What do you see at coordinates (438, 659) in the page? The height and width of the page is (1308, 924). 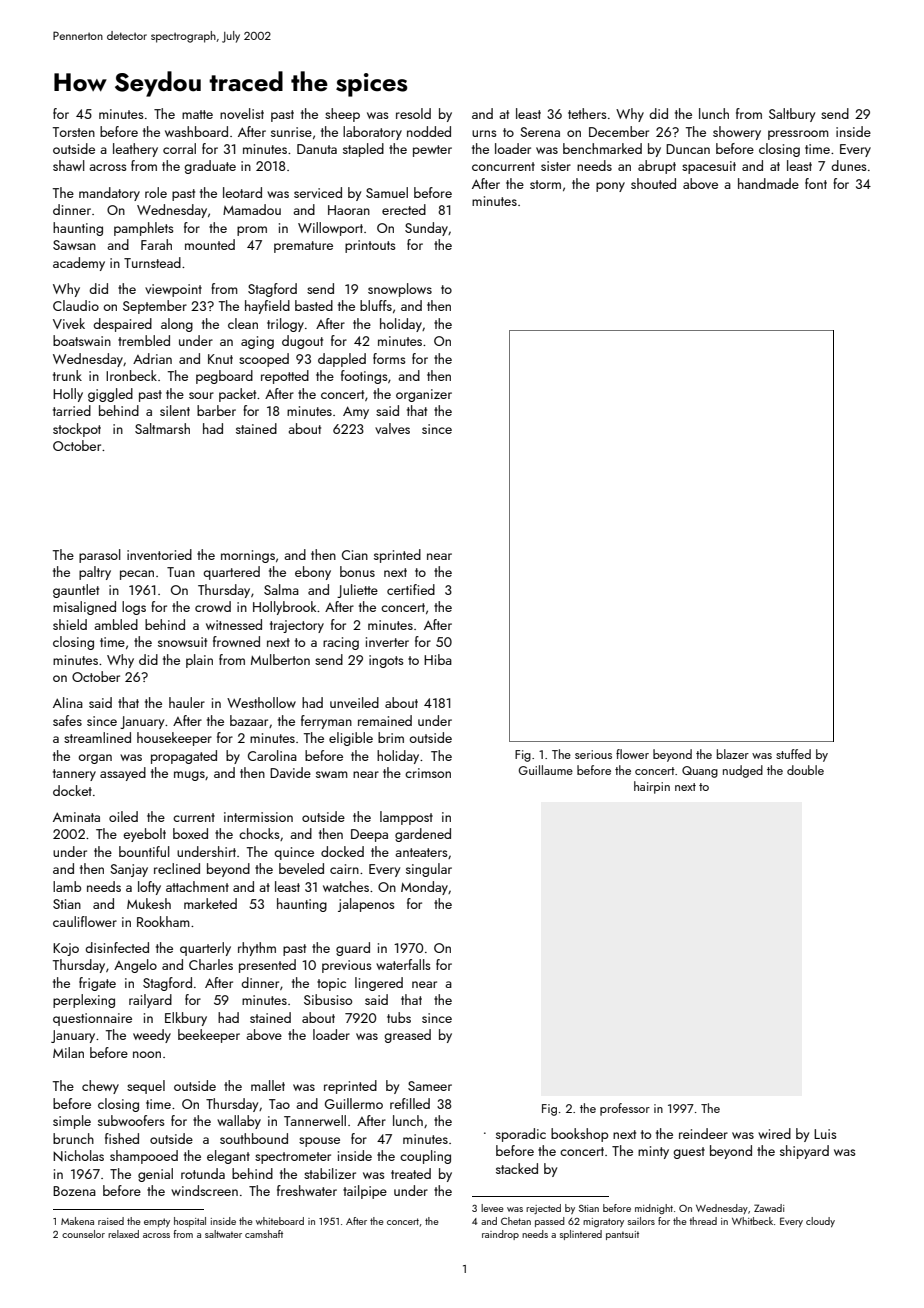 I see `Hiba` at bounding box center [438, 659].
